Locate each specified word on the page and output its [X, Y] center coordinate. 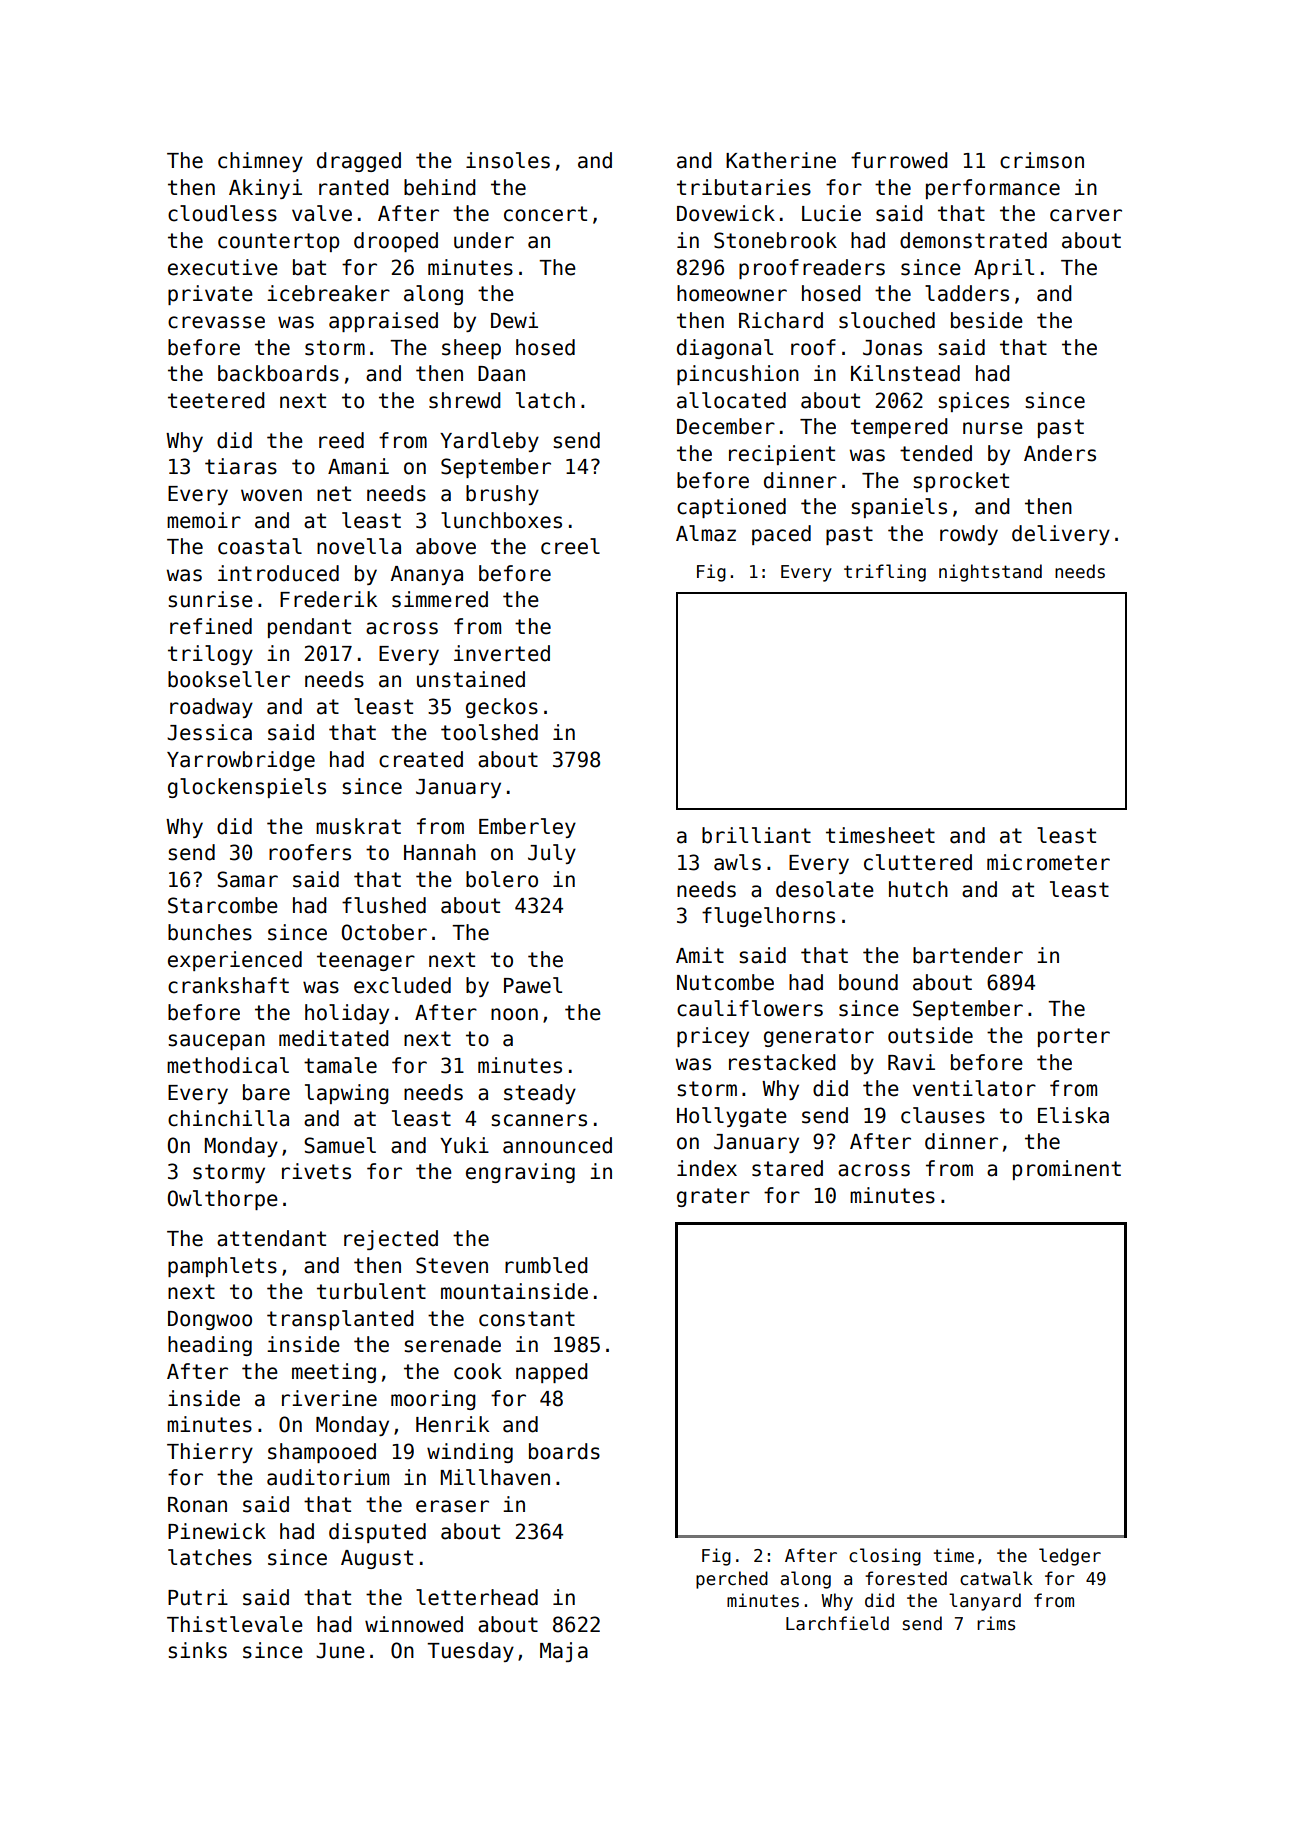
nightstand [990, 573]
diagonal [725, 349]
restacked [782, 1062]
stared [787, 1168]
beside [987, 320]
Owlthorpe [223, 1200]
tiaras [241, 466]
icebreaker [328, 293]
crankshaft [228, 985]
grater [713, 1197]
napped [552, 1373]
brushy [502, 495]
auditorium [328, 1477]
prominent [1067, 1170]
